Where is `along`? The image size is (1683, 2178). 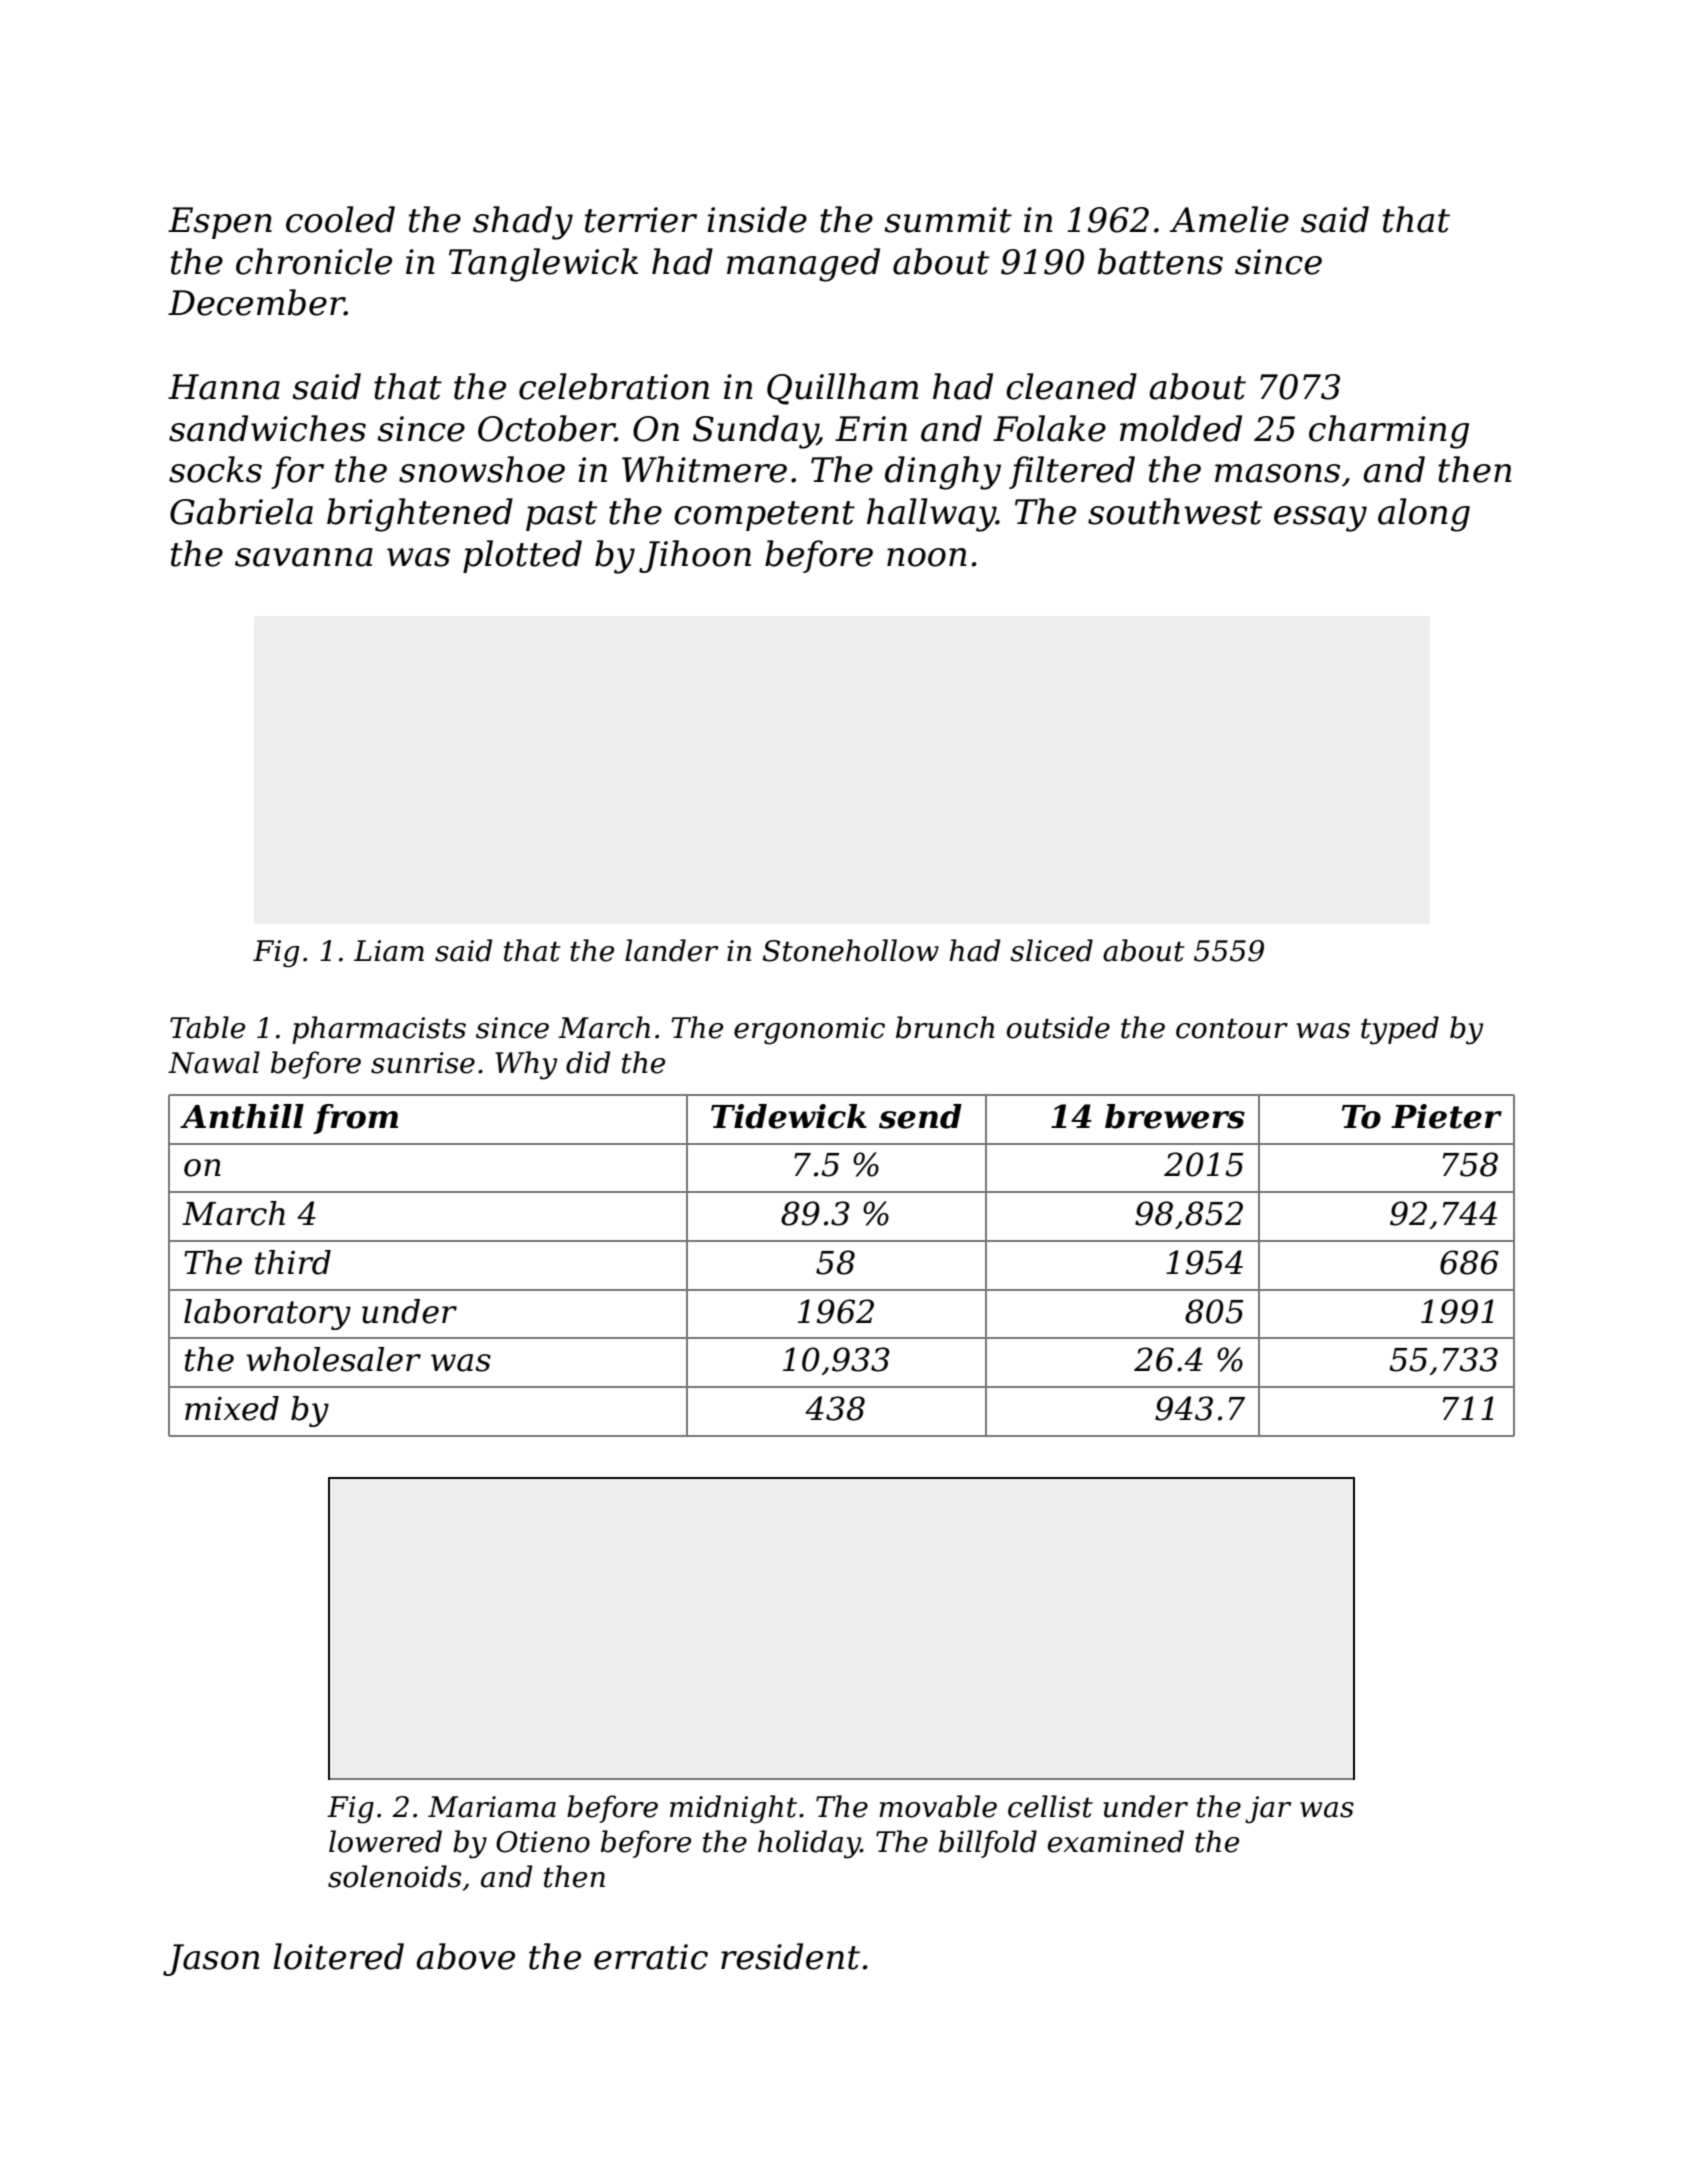
along is located at coordinates (1424, 515).
